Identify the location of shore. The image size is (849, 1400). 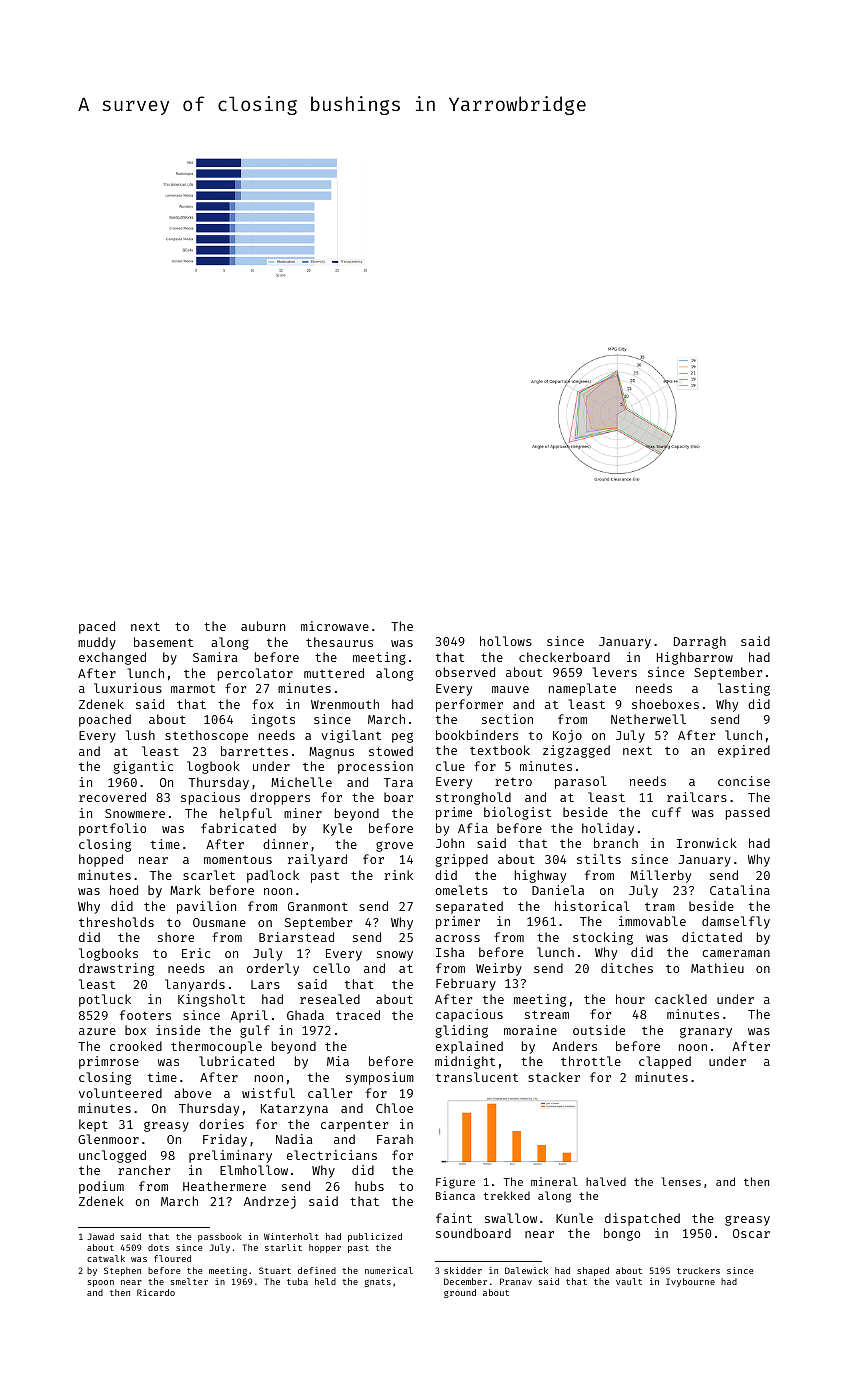
(176, 937).
